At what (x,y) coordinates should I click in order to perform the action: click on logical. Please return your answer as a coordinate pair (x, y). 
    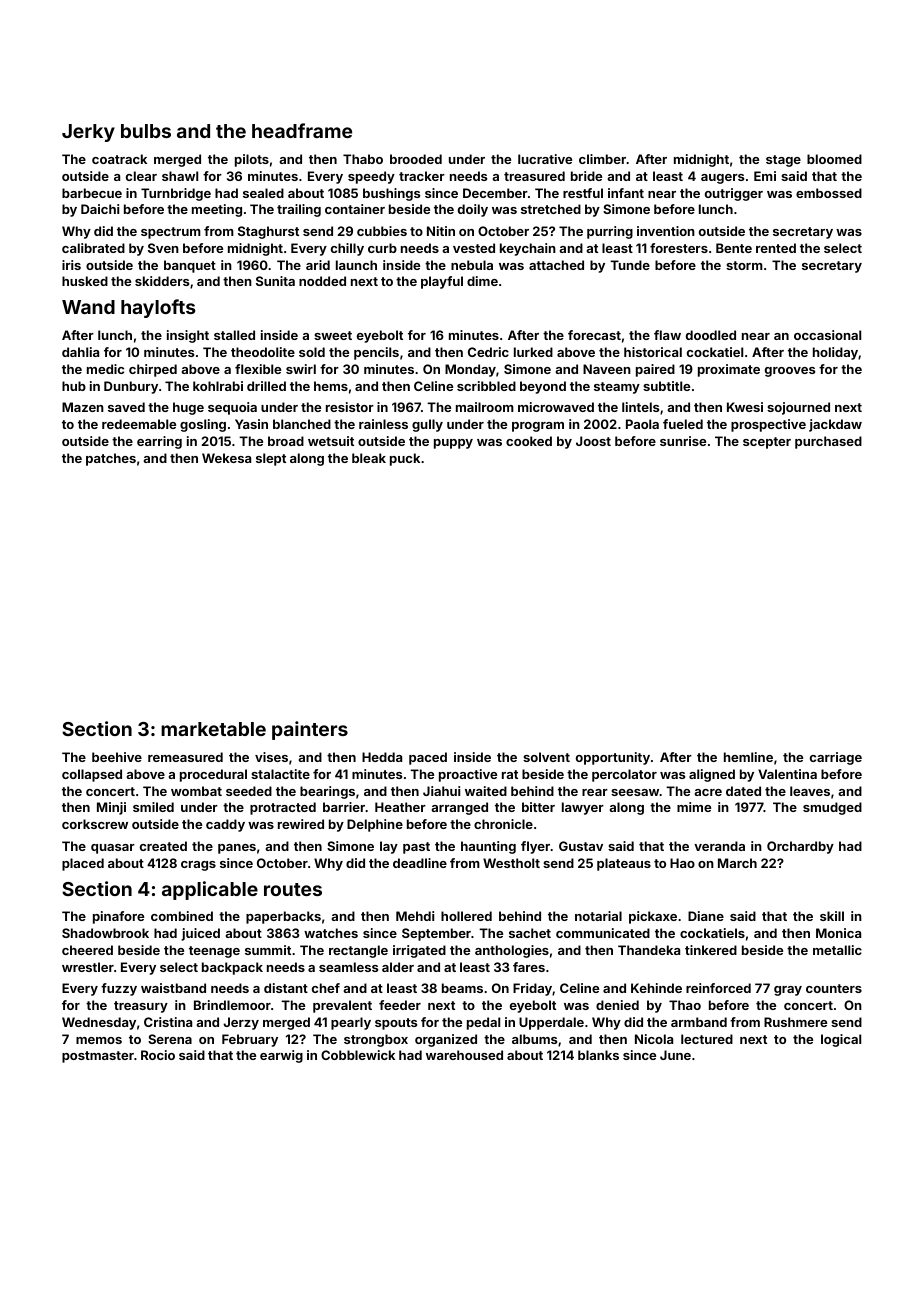
    Looking at the image, I should click on (841, 1040).
